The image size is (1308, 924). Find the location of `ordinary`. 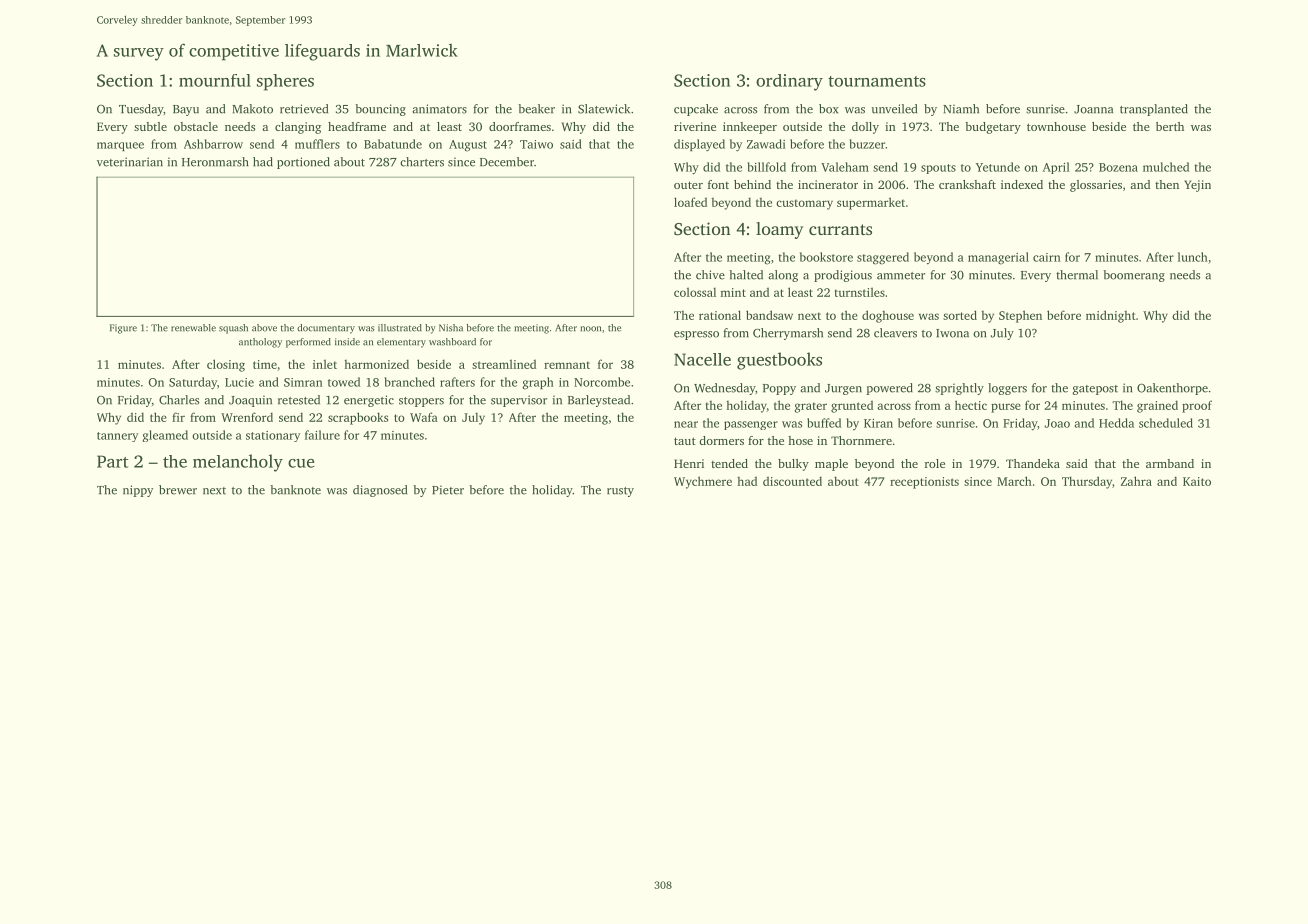

ordinary is located at coordinates (789, 82).
